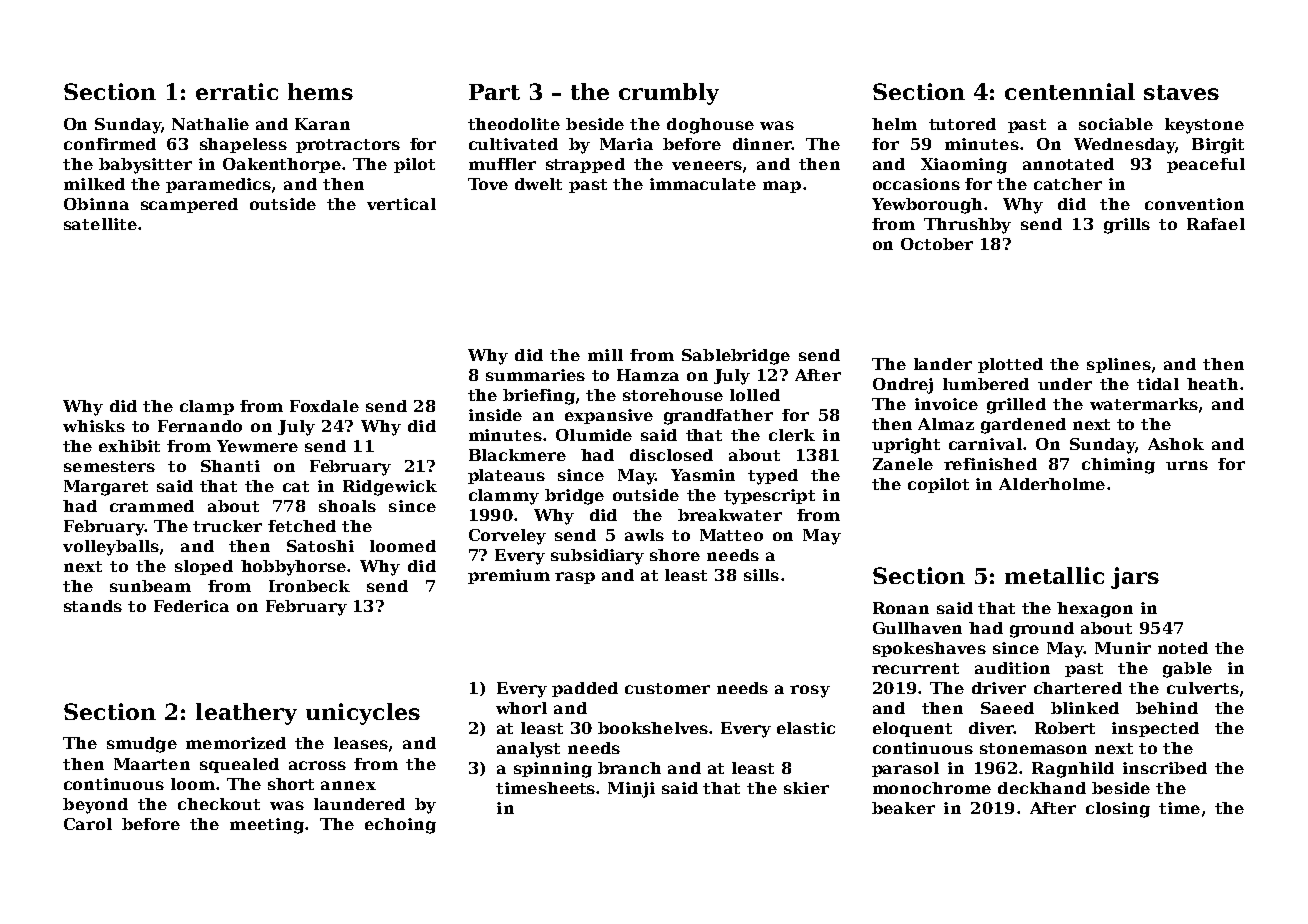 Image resolution: width=1308 pixels, height=924 pixels. What do you see at coordinates (594, 435) in the document?
I see `Olumide` at bounding box center [594, 435].
